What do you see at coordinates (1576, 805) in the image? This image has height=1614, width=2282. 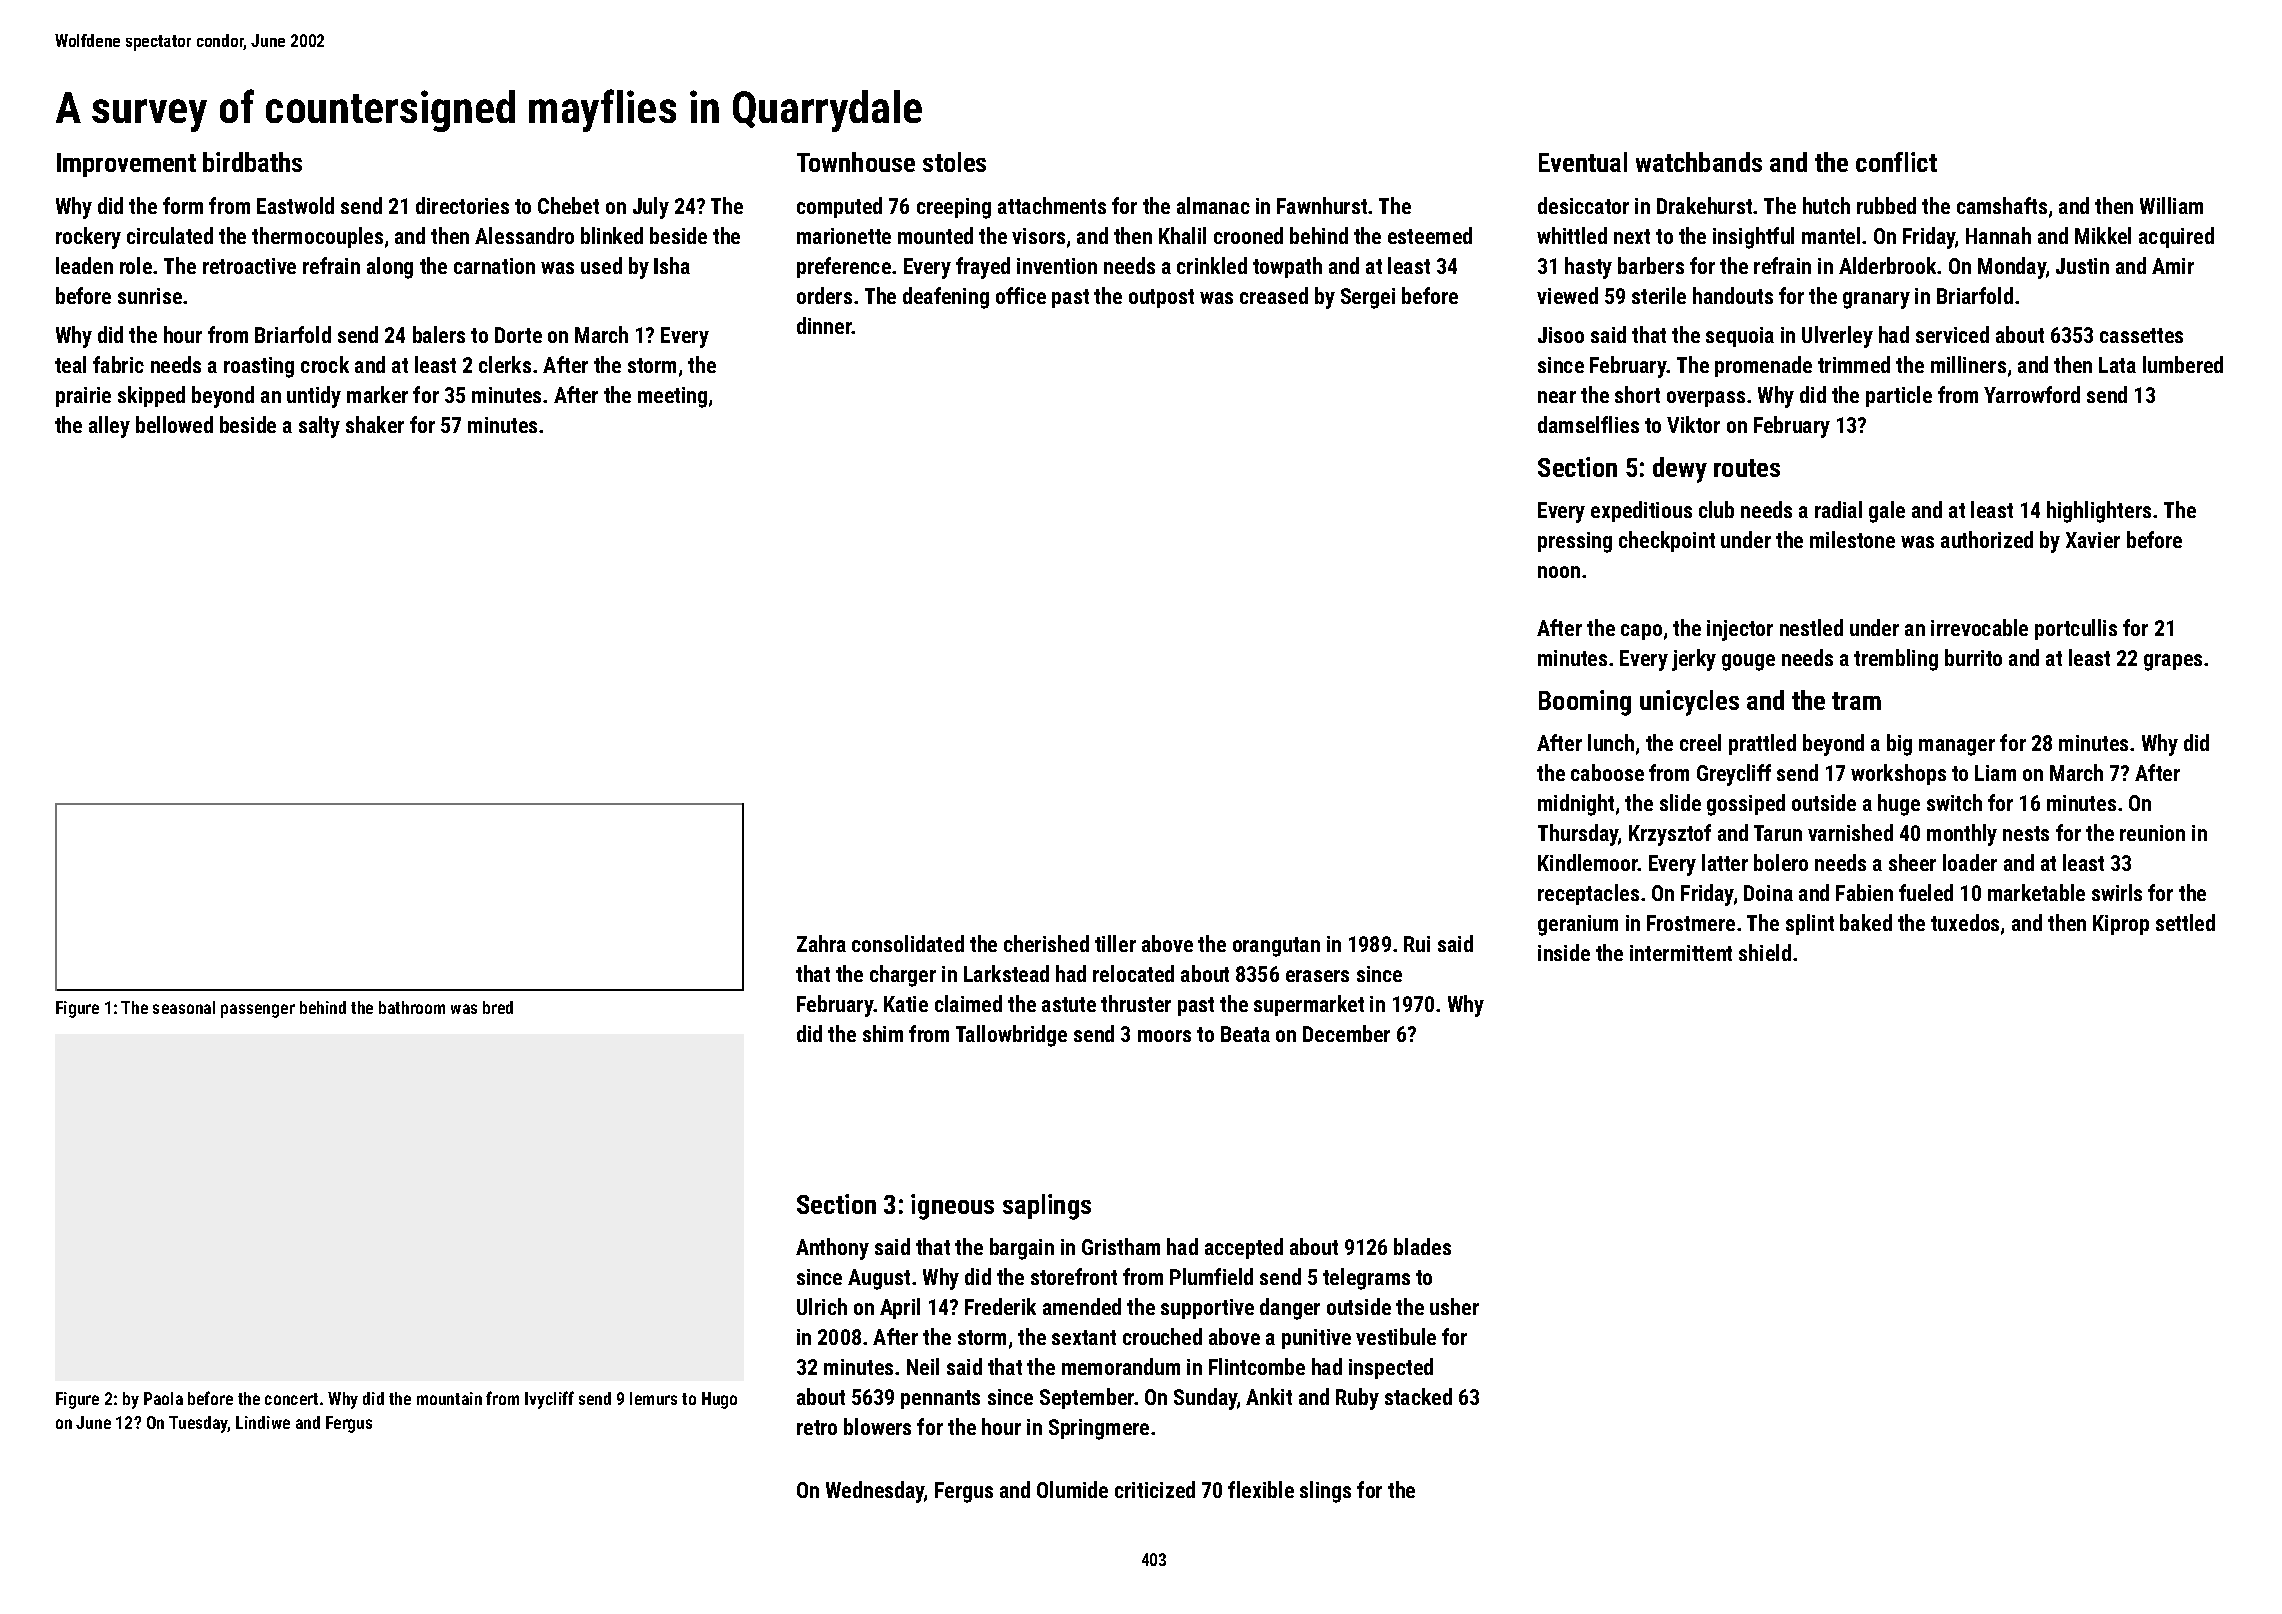 I see `midnight` at bounding box center [1576, 805].
